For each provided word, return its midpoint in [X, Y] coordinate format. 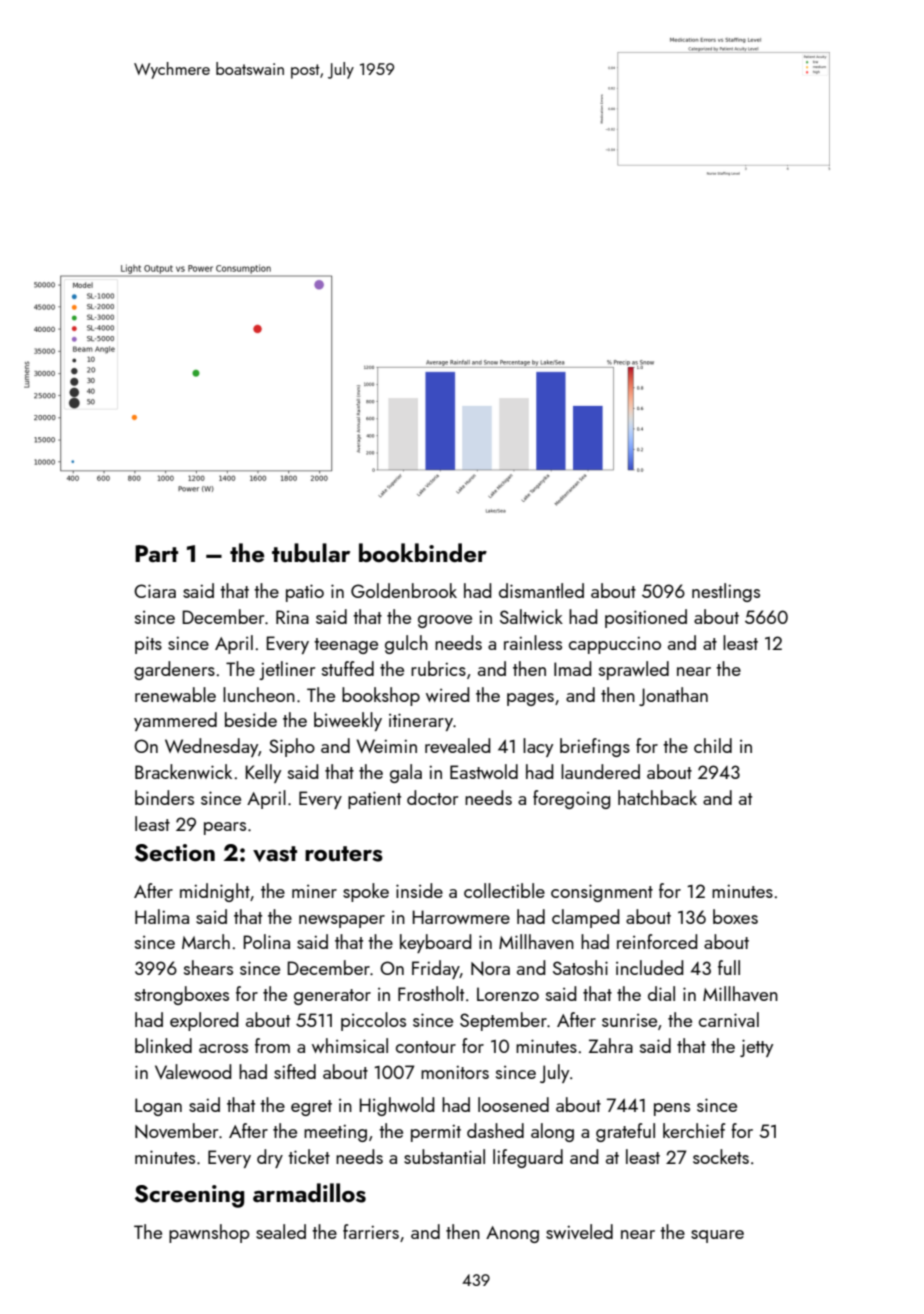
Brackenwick [183, 771]
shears [208, 967]
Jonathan [673, 696]
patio [305, 593]
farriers [371, 1231]
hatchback [657, 797]
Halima [162, 916]
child [713, 745]
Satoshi [580, 967]
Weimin [386, 746]
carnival [729, 1019]
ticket [309, 1156]
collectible [504, 890]
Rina [292, 617]
